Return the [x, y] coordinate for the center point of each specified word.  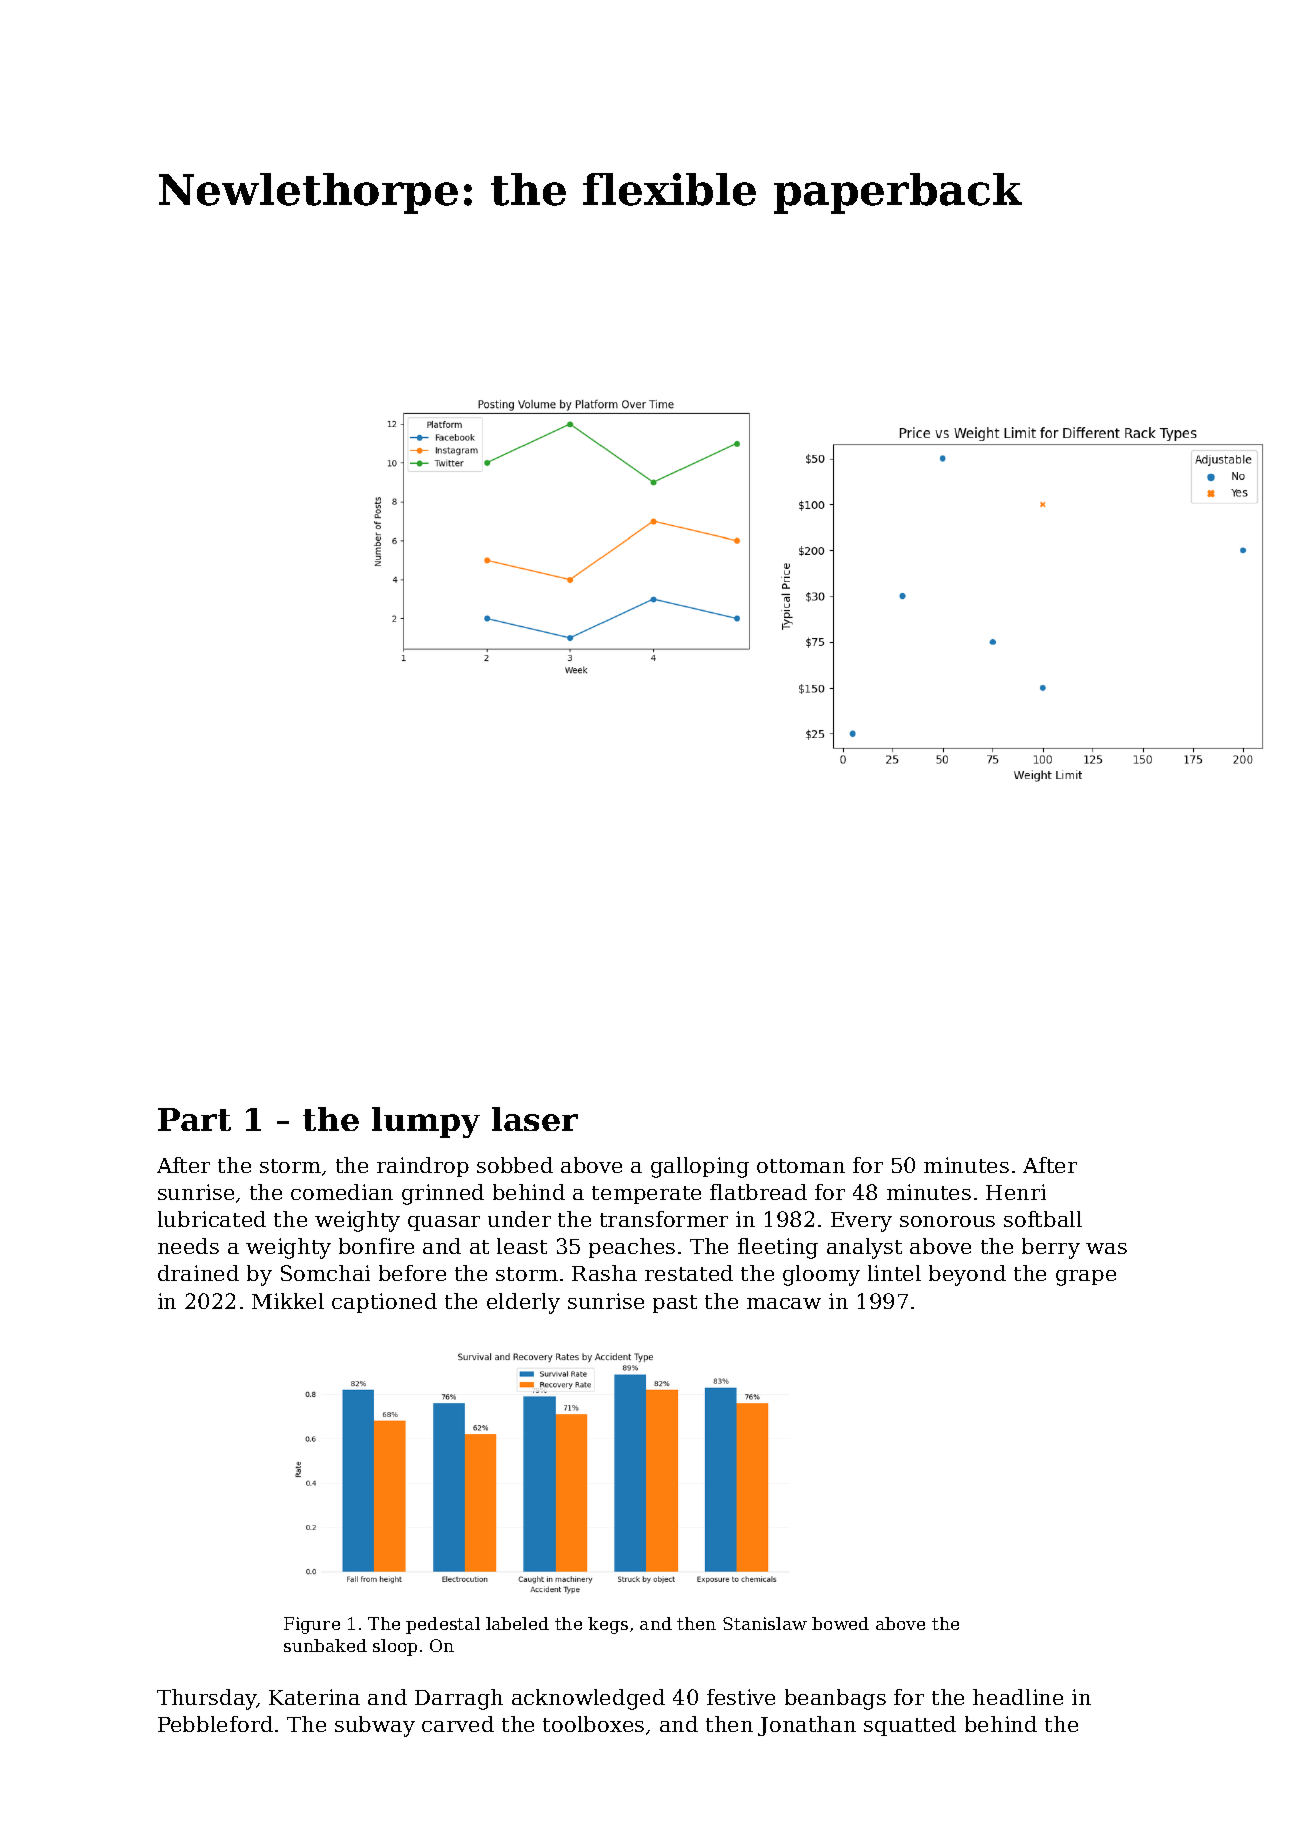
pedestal [443, 1625]
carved [458, 1724]
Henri [1016, 1192]
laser [535, 1119]
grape [1086, 1278]
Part [194, 1119]
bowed [840, 1623]
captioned [384, 1303]
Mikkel [288, 1301]
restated [689, 1273]
